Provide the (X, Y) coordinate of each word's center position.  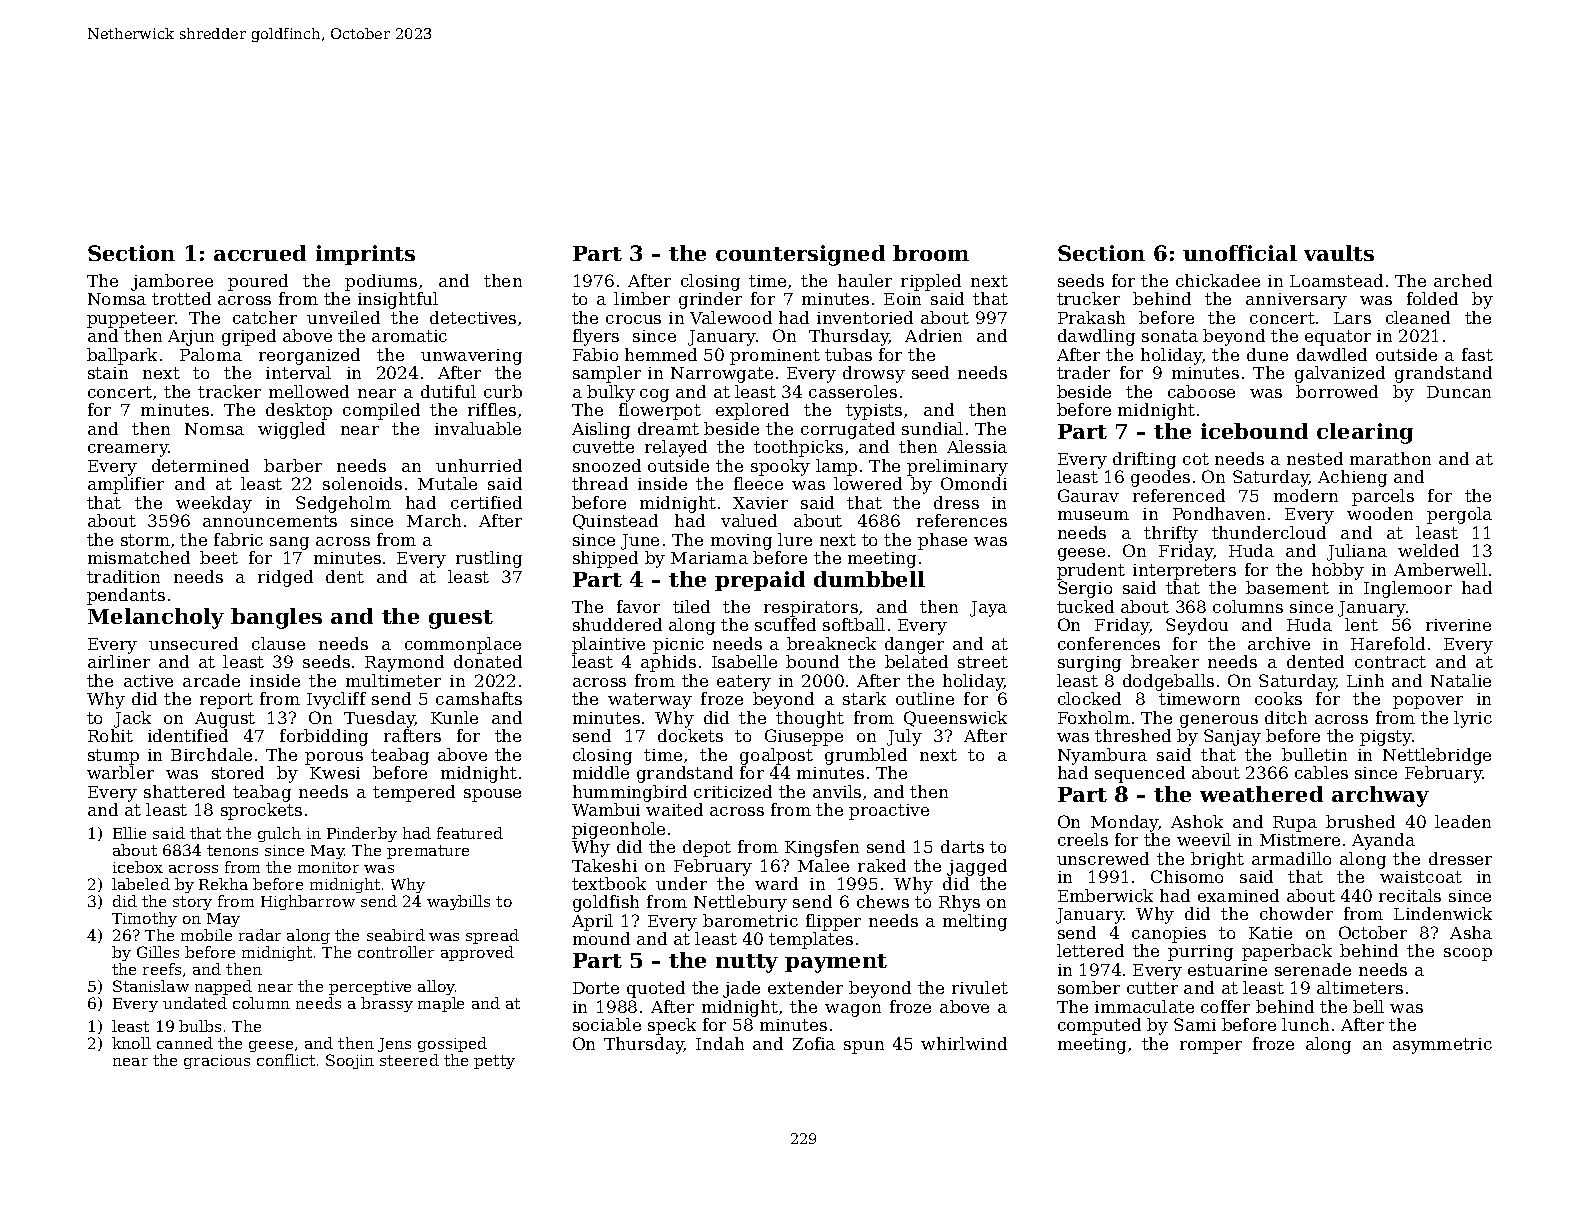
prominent (775, 357)
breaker (1165, 661)
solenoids (362, 483)
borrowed (1337, 391)
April (592, 922)
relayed (676, 448)
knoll (131, 1043)
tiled (691, 606)
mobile (206, 935)
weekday (214, 504)
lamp (836, 467)
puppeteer (131, 320)
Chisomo (1187, 876)
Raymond (404, 663)
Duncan (1459, 392)
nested (1315, 458)
